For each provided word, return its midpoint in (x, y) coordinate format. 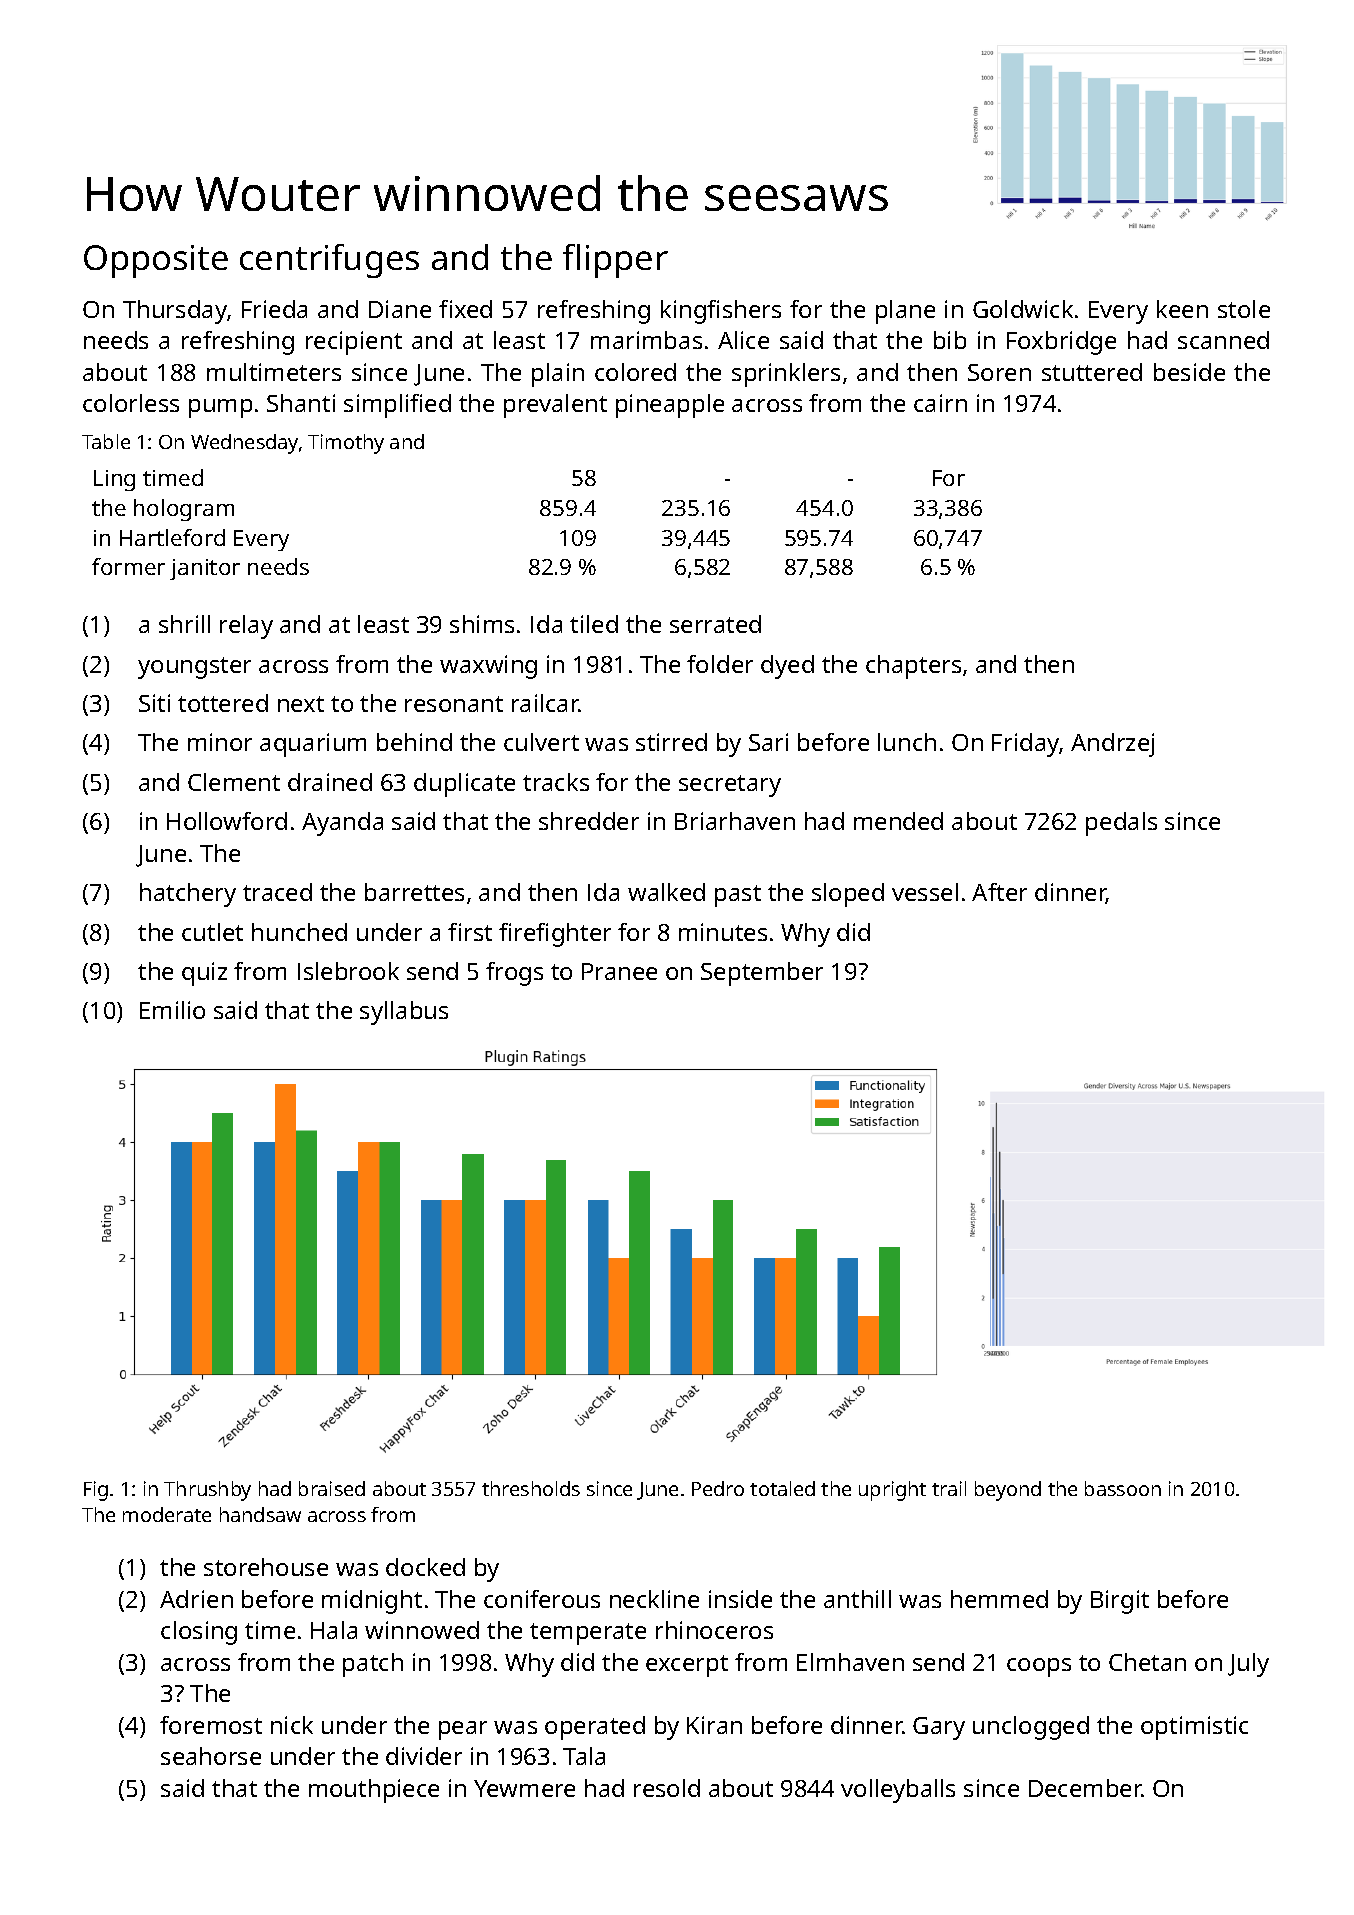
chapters (913, 667)
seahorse (211, 1756)
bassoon (1123, 1488)
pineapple (670, 406)
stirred (671, 742)
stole (1244, 309)
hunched (299, 932)
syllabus (404, 1013)
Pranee (619, 971)
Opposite (156, 261)
